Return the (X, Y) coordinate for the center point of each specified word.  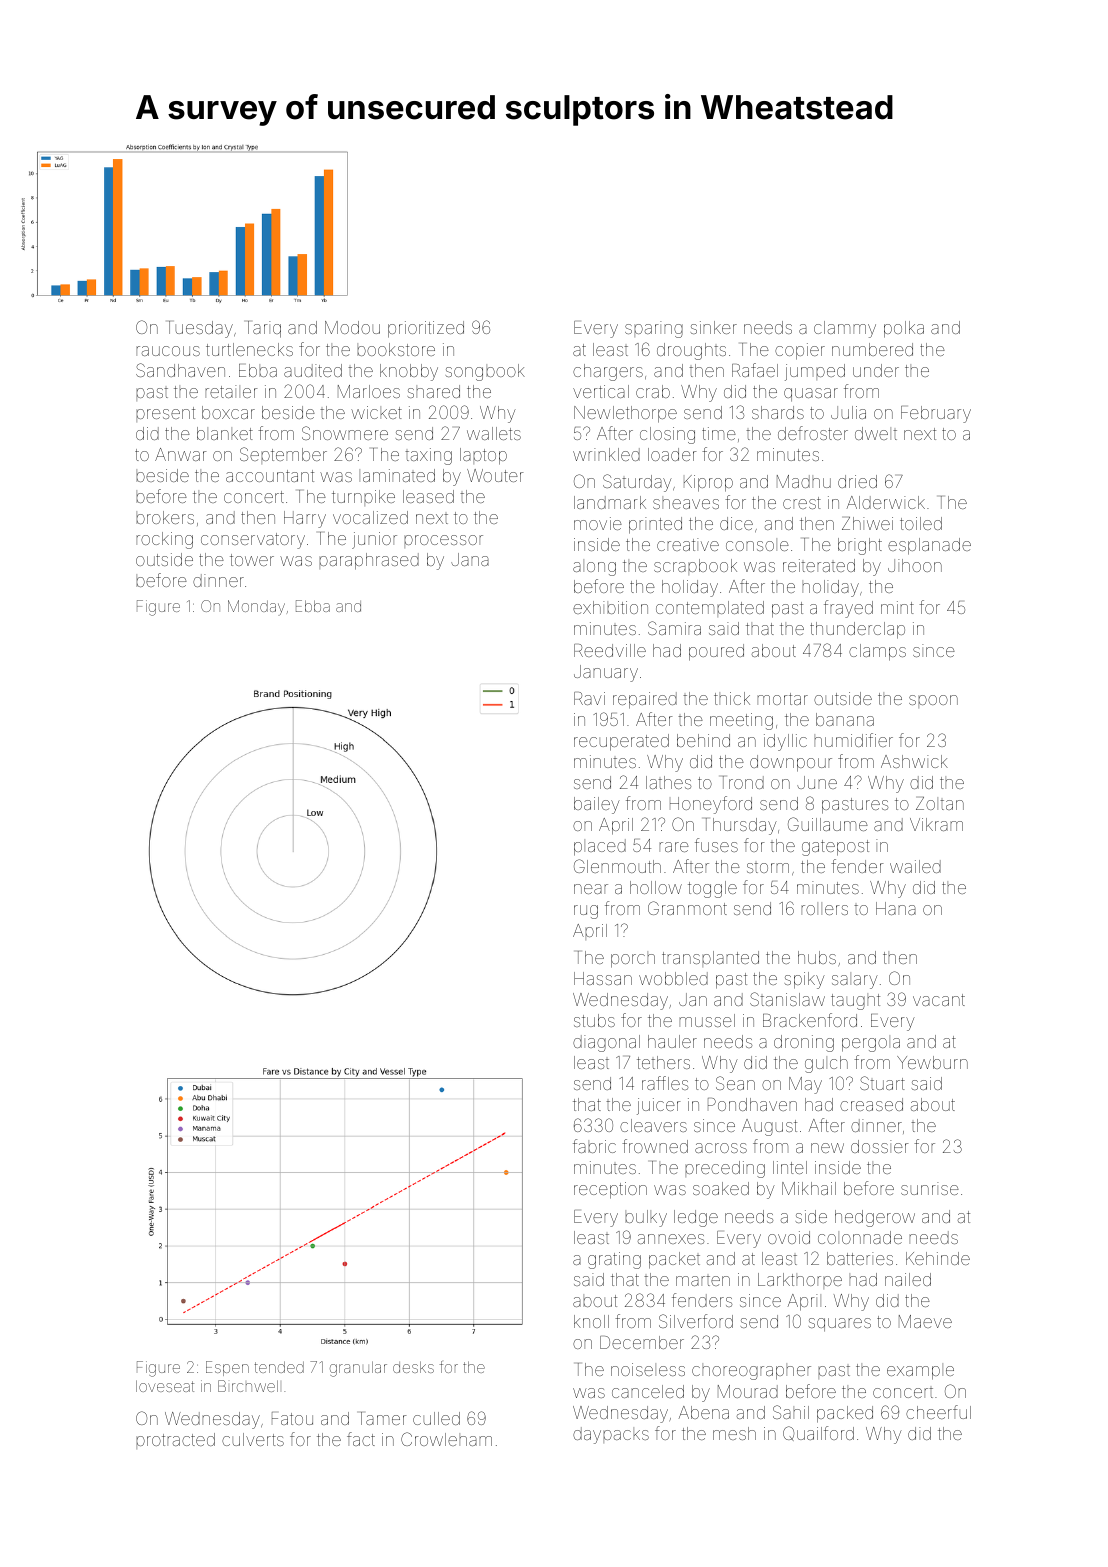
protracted (175, 1441)
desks (413, 1367)
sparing (654, 329)
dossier (879, 1146)
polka (904, 329)
